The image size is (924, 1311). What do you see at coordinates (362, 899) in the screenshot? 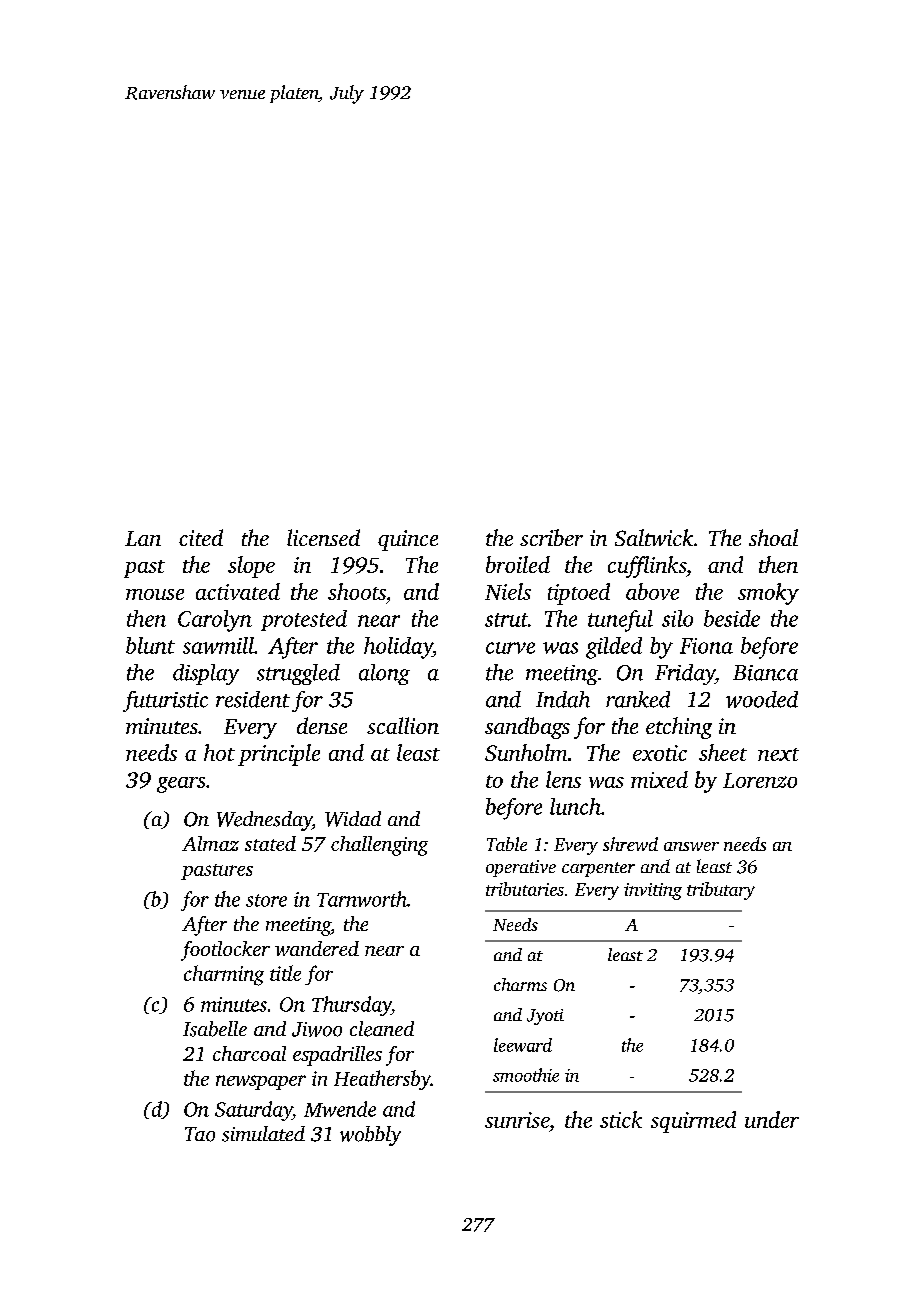
I see `Tarnworth` at bounding box center [362, 899].
